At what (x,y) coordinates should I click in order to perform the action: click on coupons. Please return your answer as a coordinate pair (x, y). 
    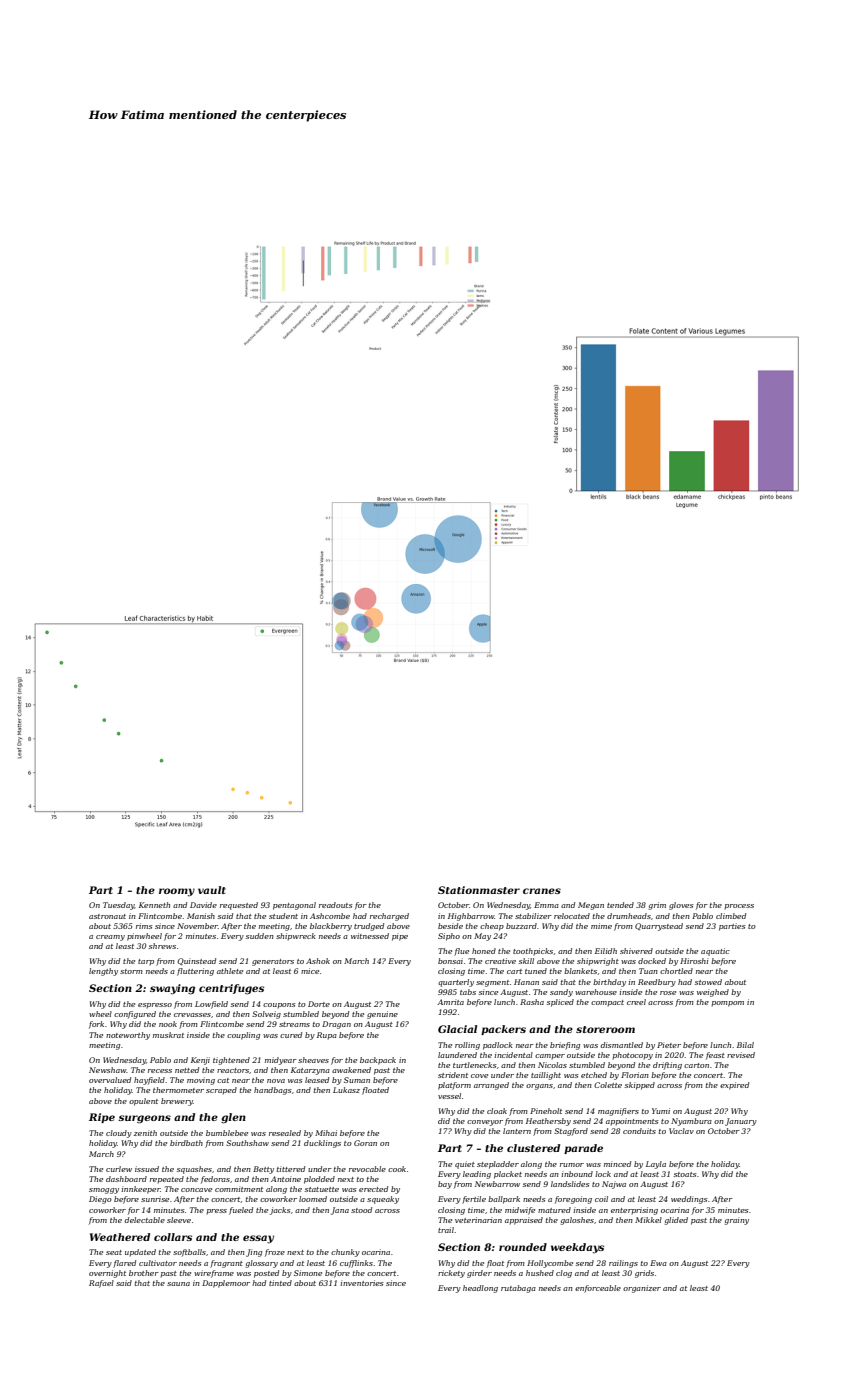
    Looking at the image, I should click on (279, 1006).
